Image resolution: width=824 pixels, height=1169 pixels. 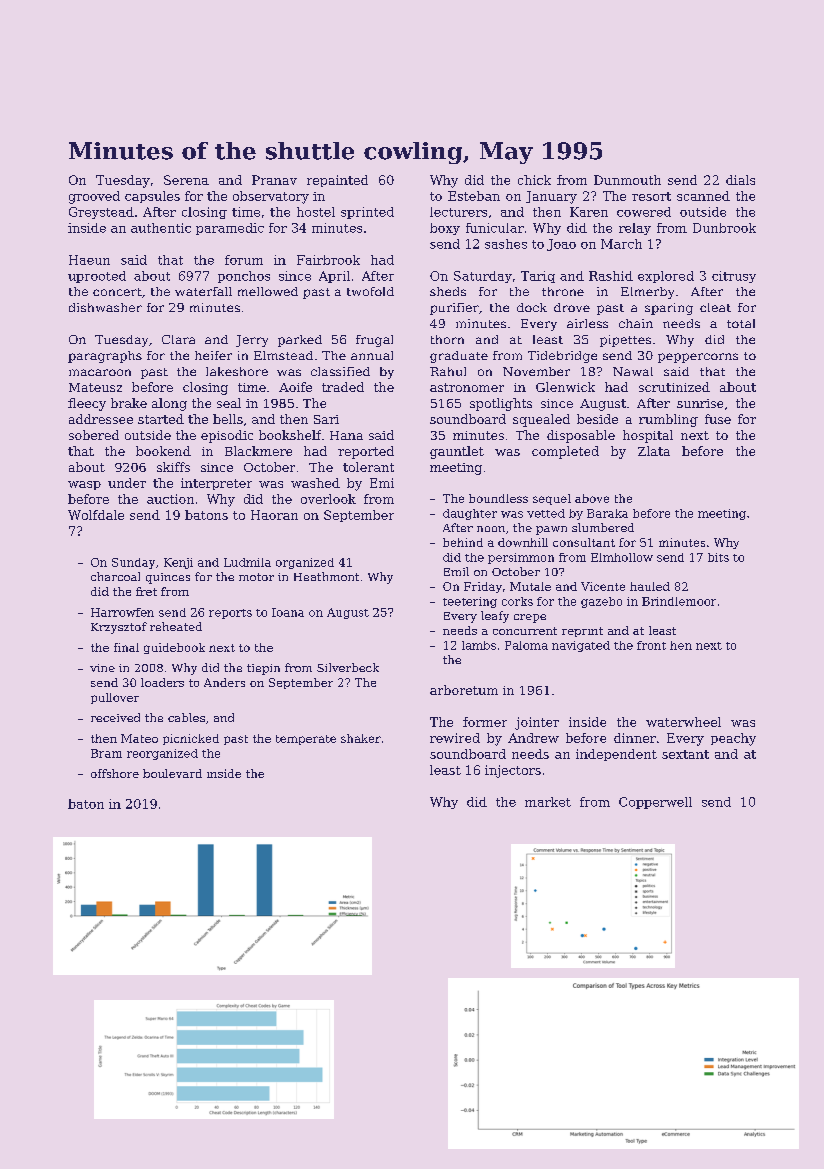 I want to click on independent, so click(x=616, y=755).
